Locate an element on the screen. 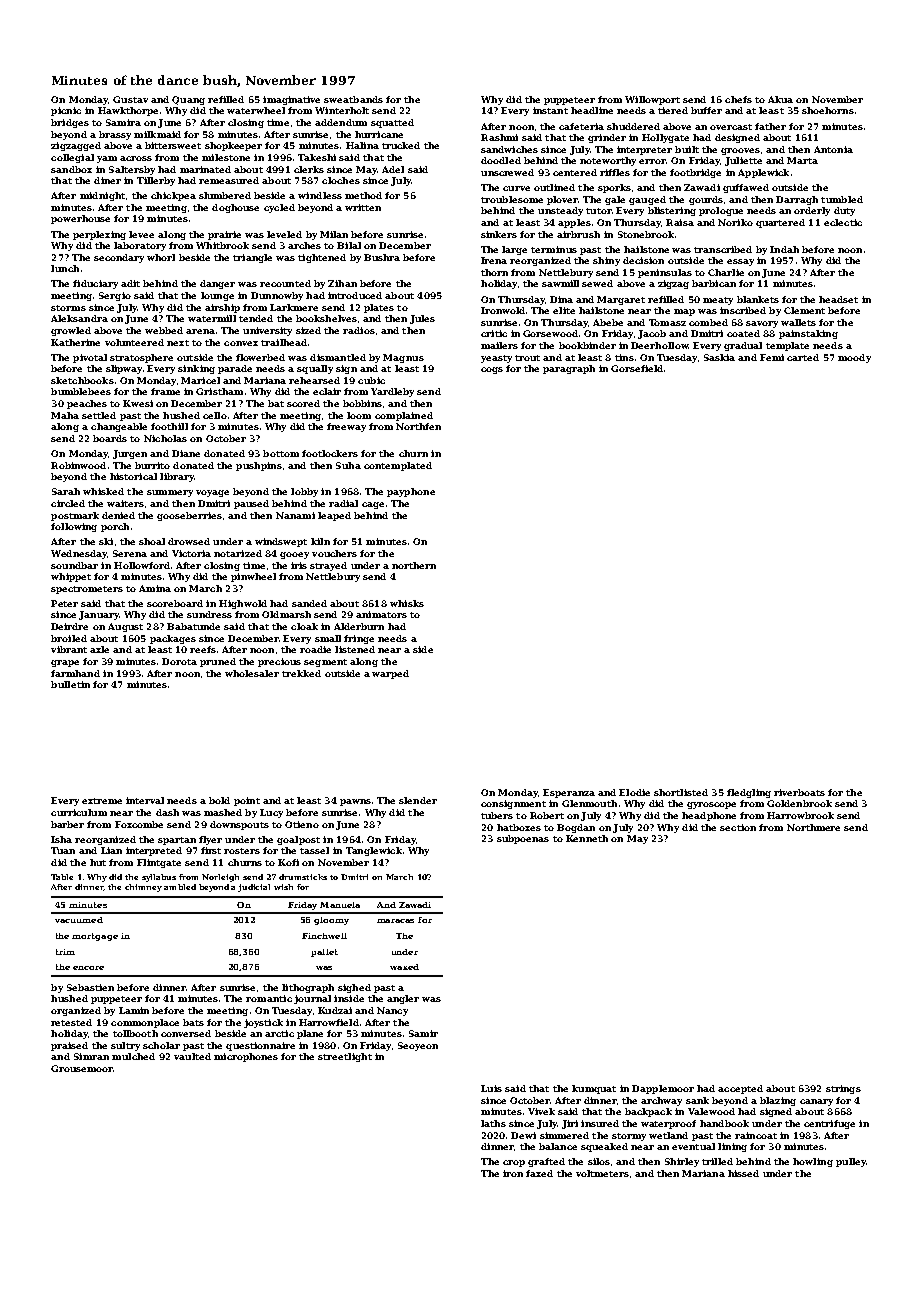 This screenshot has width=924, height=1308. waxed is located at coordinates (404, 967).
